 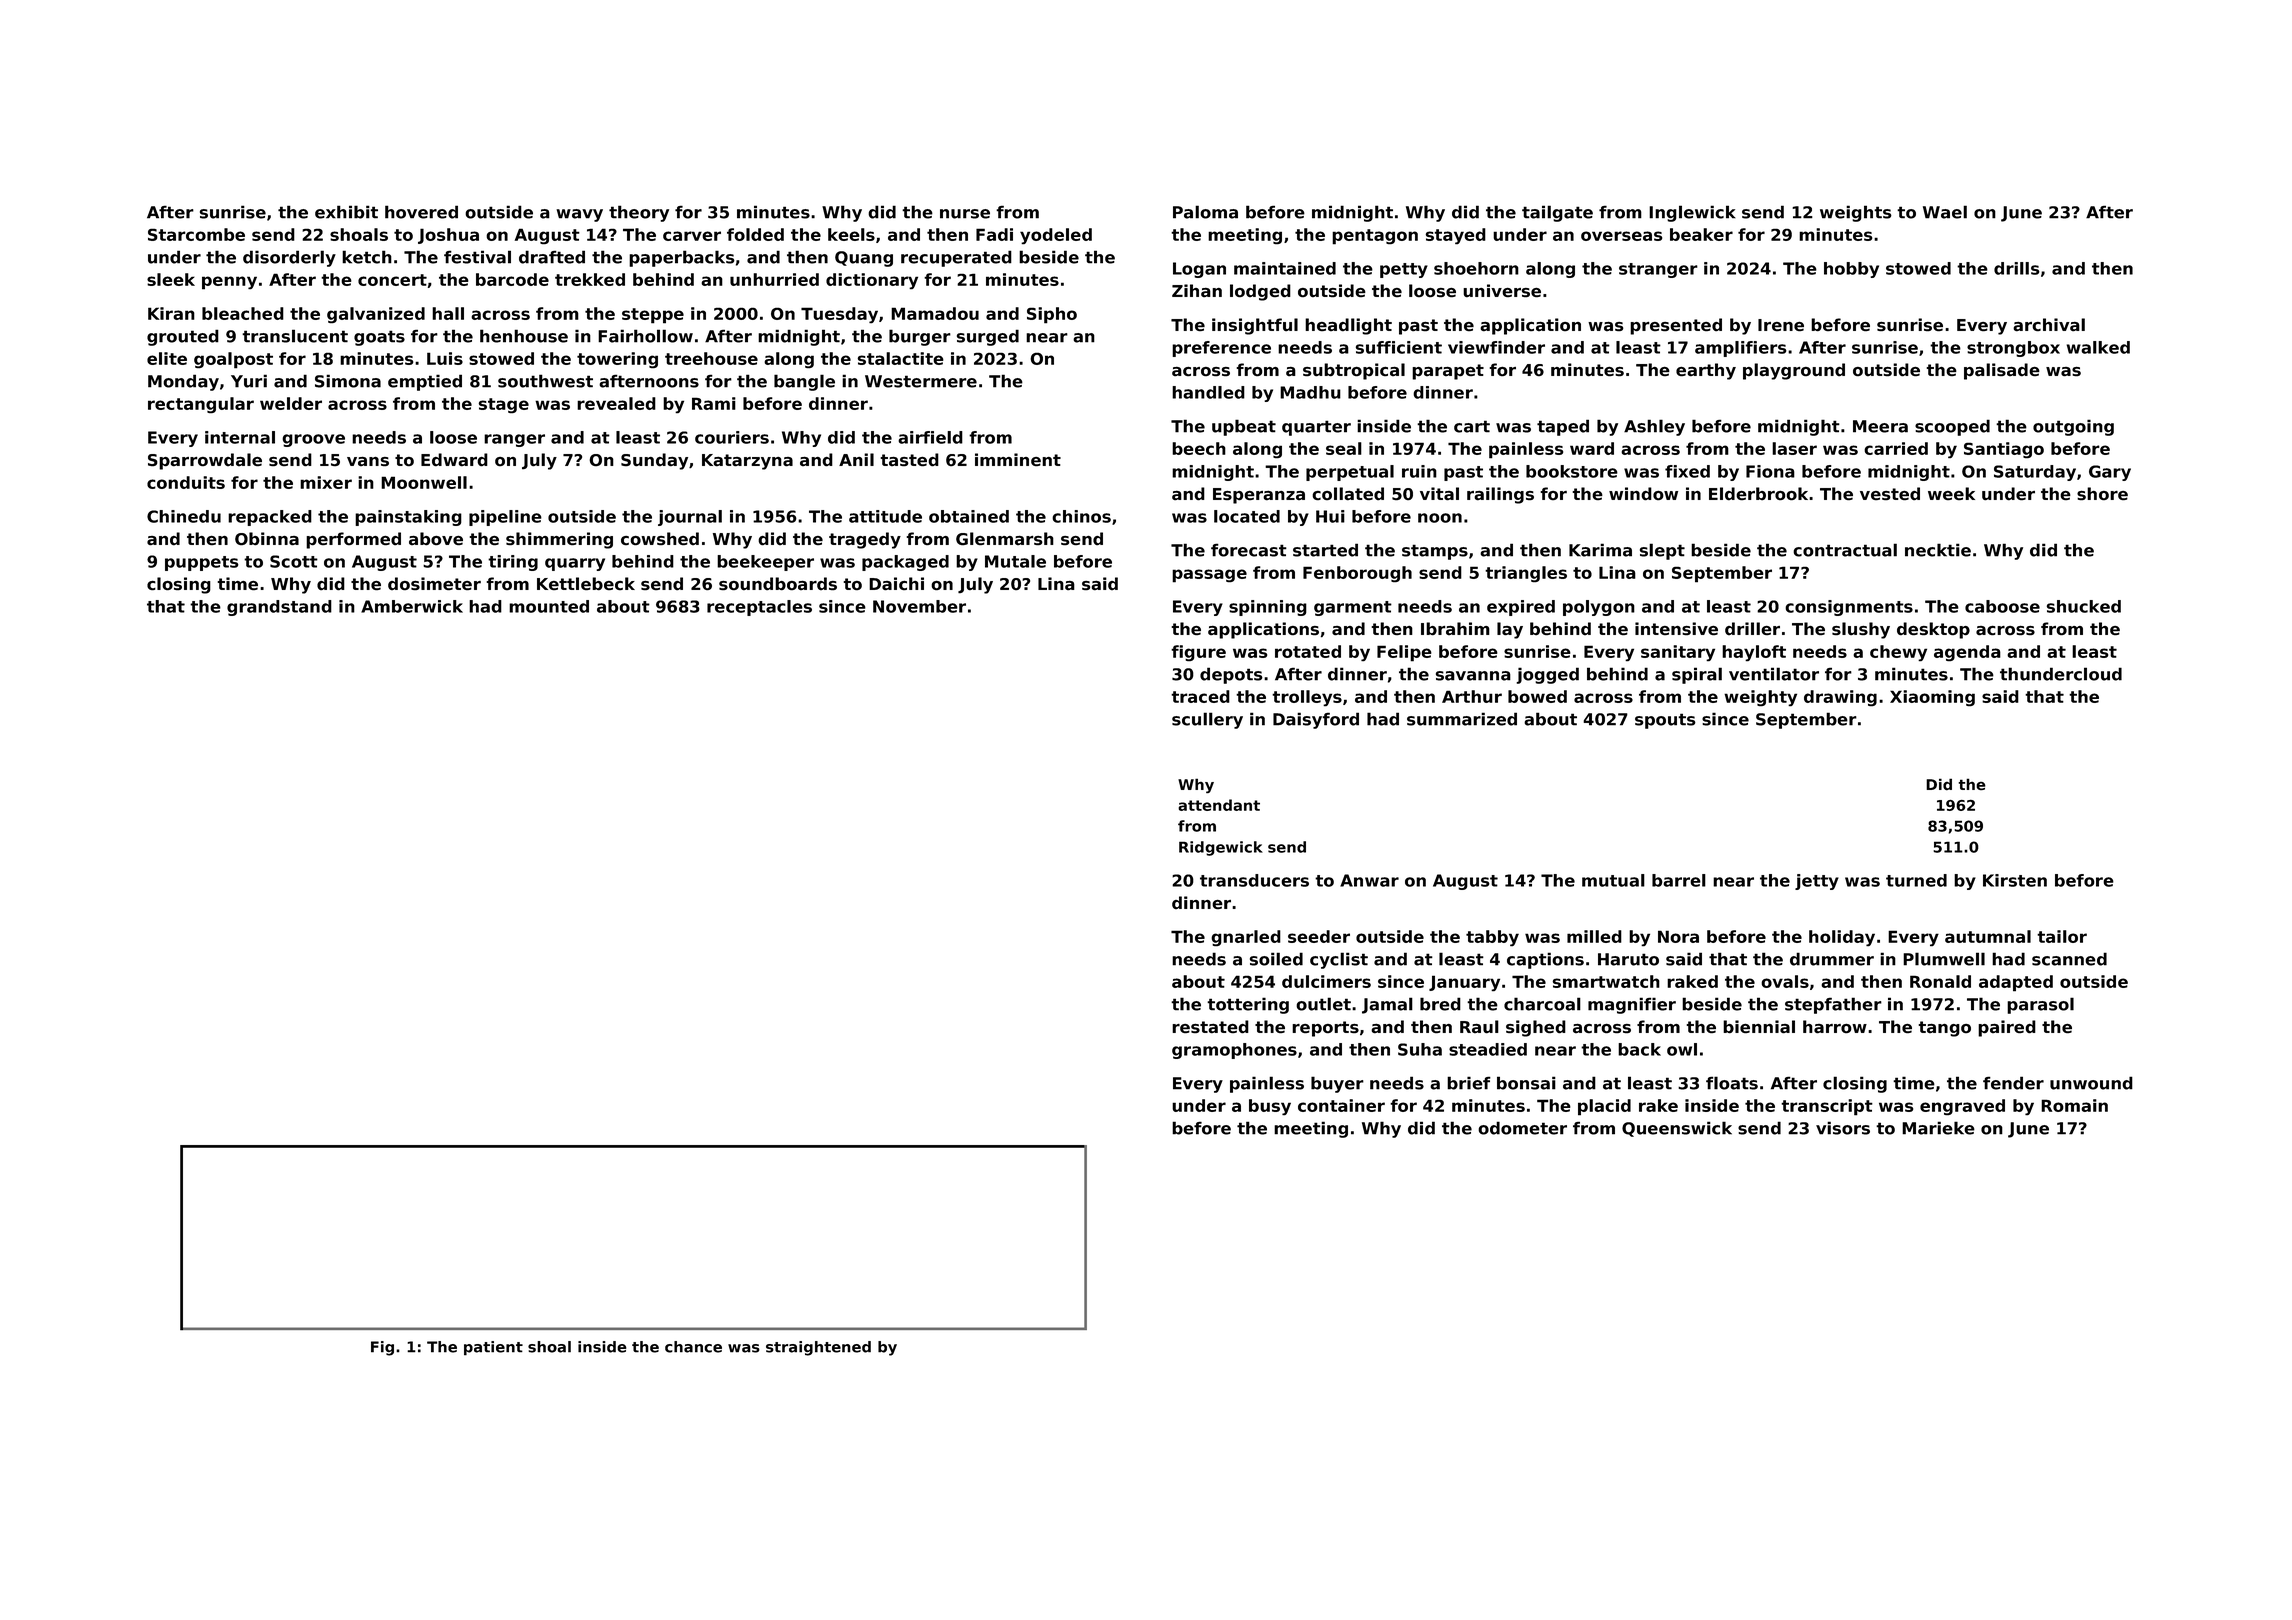 I want to click on mounted, so click(x=549, y=606).
